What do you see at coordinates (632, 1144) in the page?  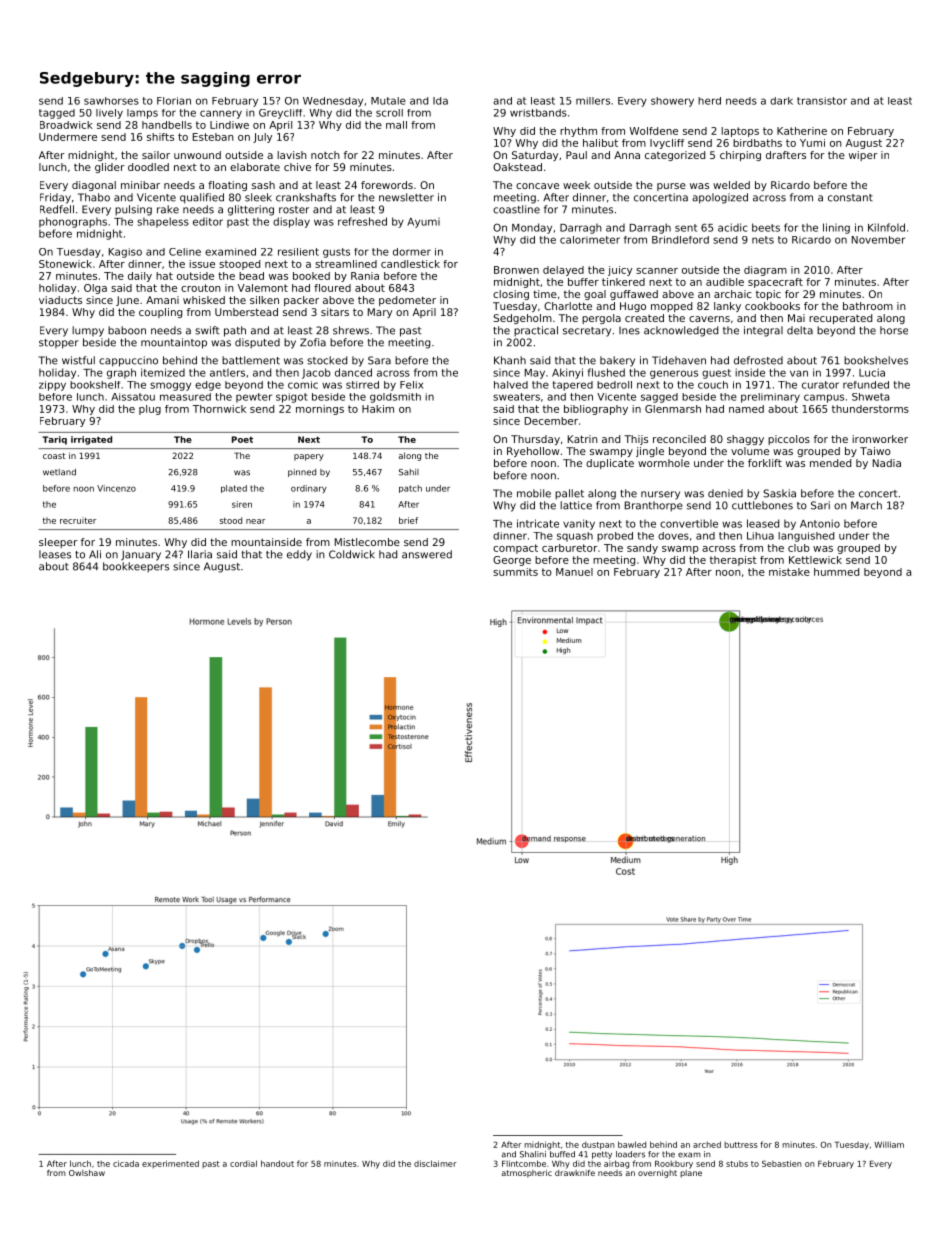 I see `bawled` at bounding box center [632, 1144].
